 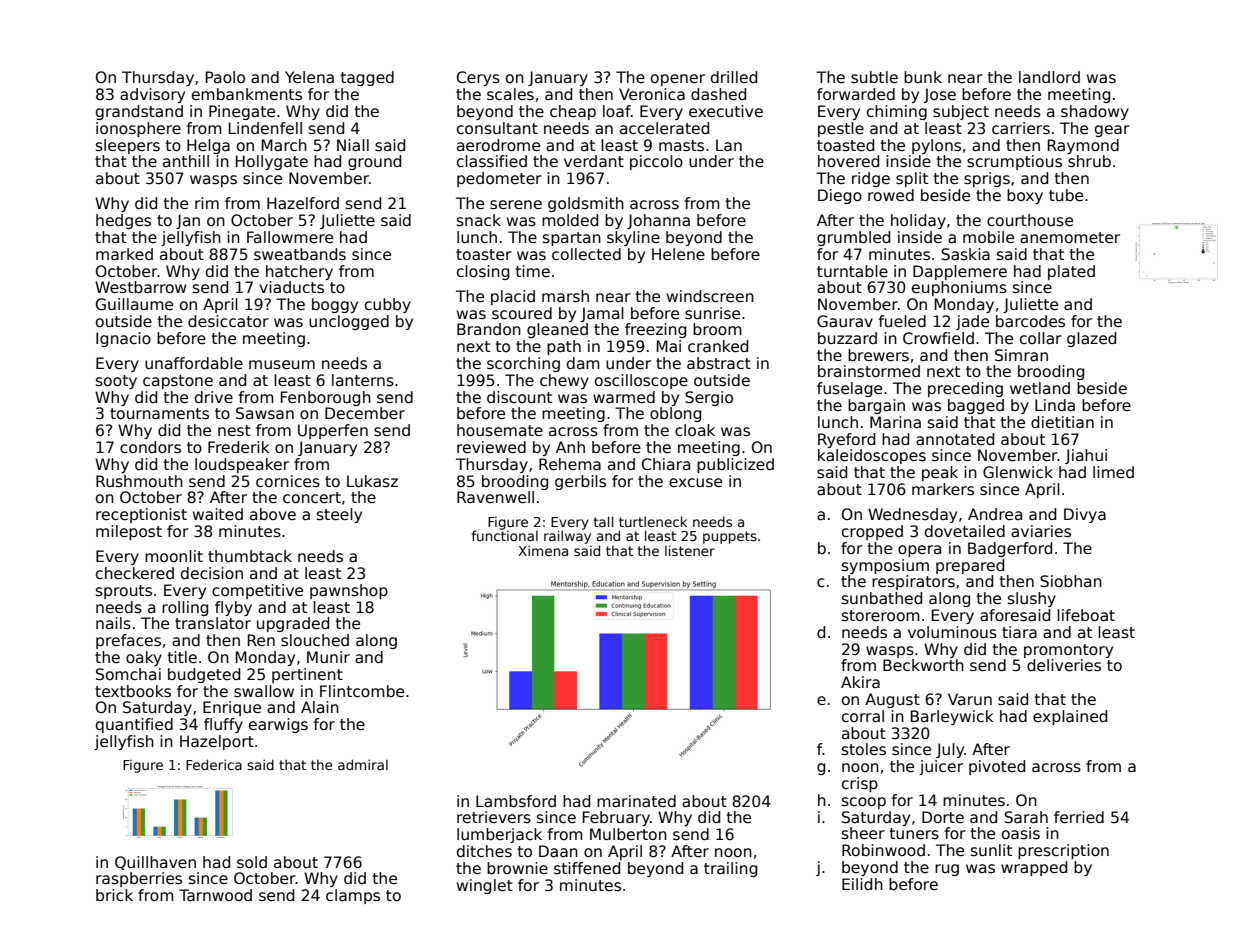 I want to click on Helga, so click(x=208, y=146).
